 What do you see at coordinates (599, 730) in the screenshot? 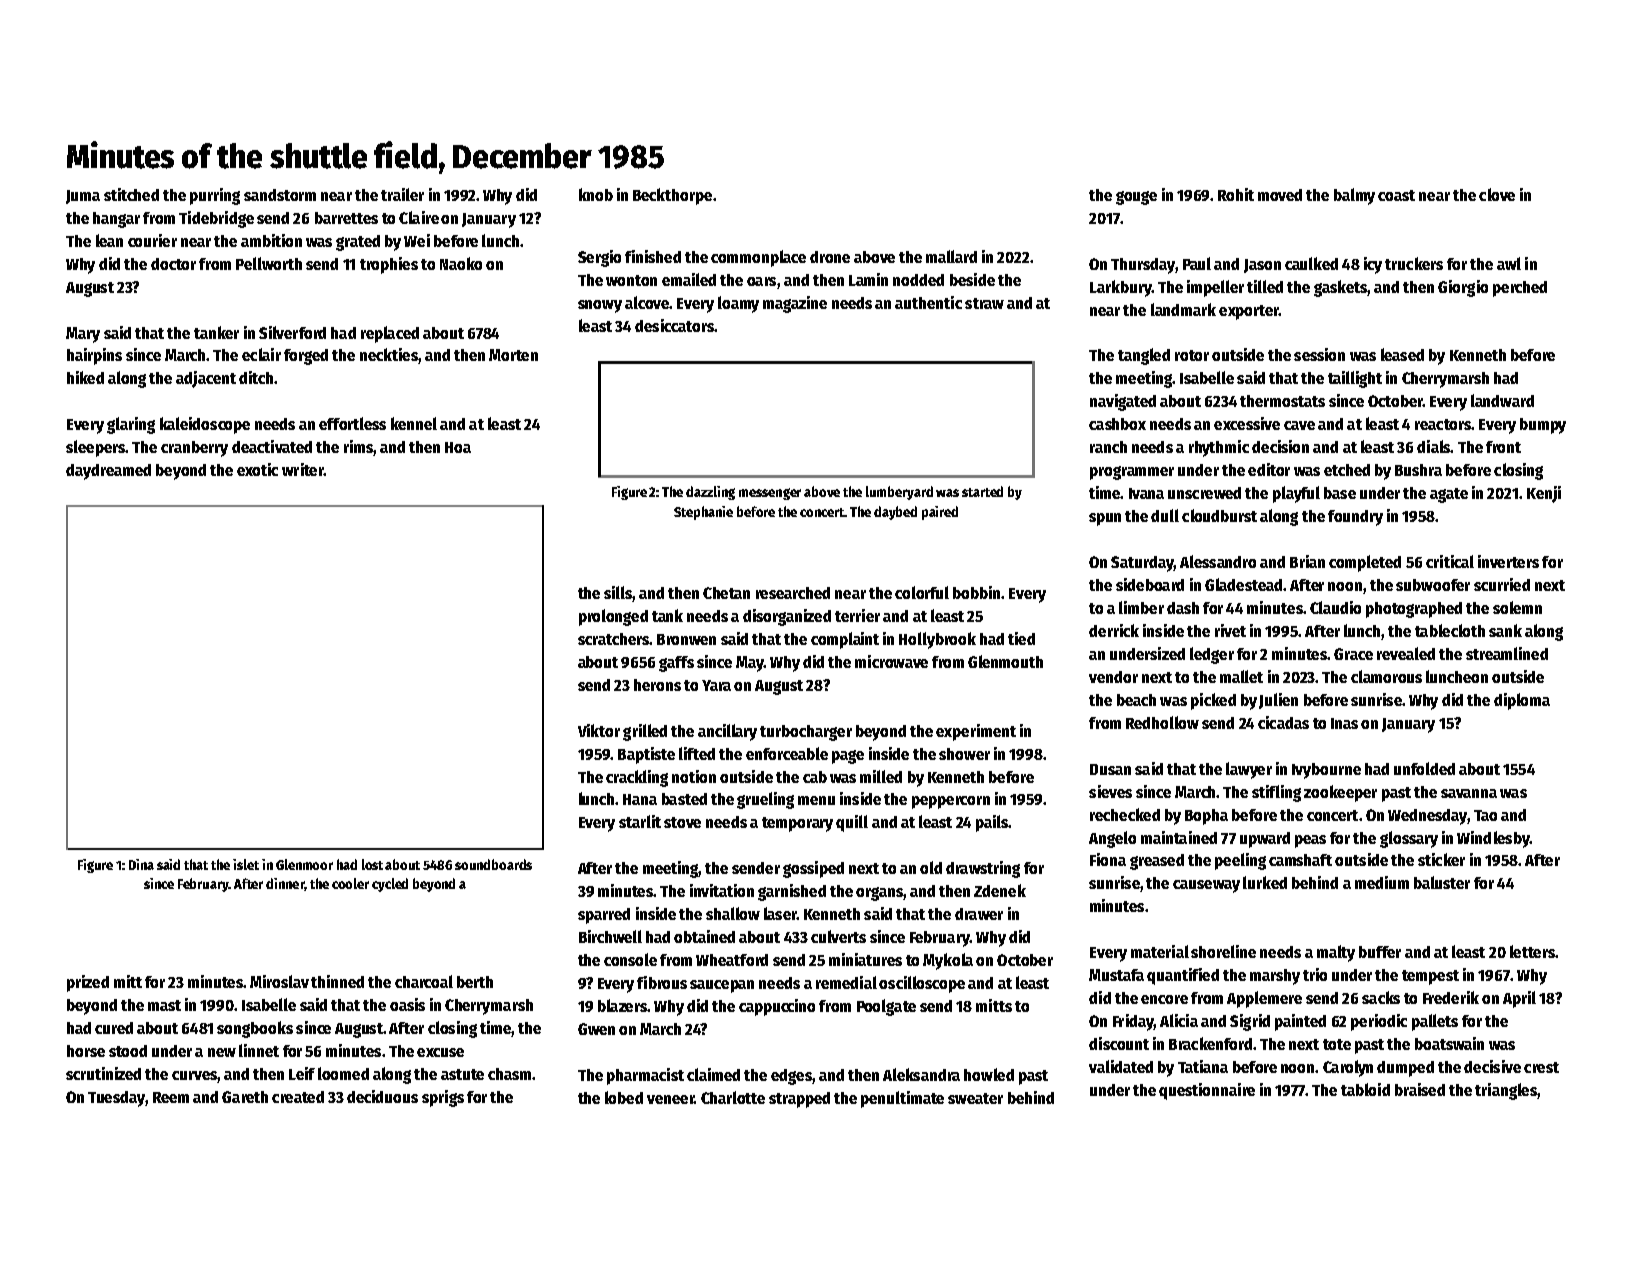
I see `Viktor` at bounding box center [599, 730].
